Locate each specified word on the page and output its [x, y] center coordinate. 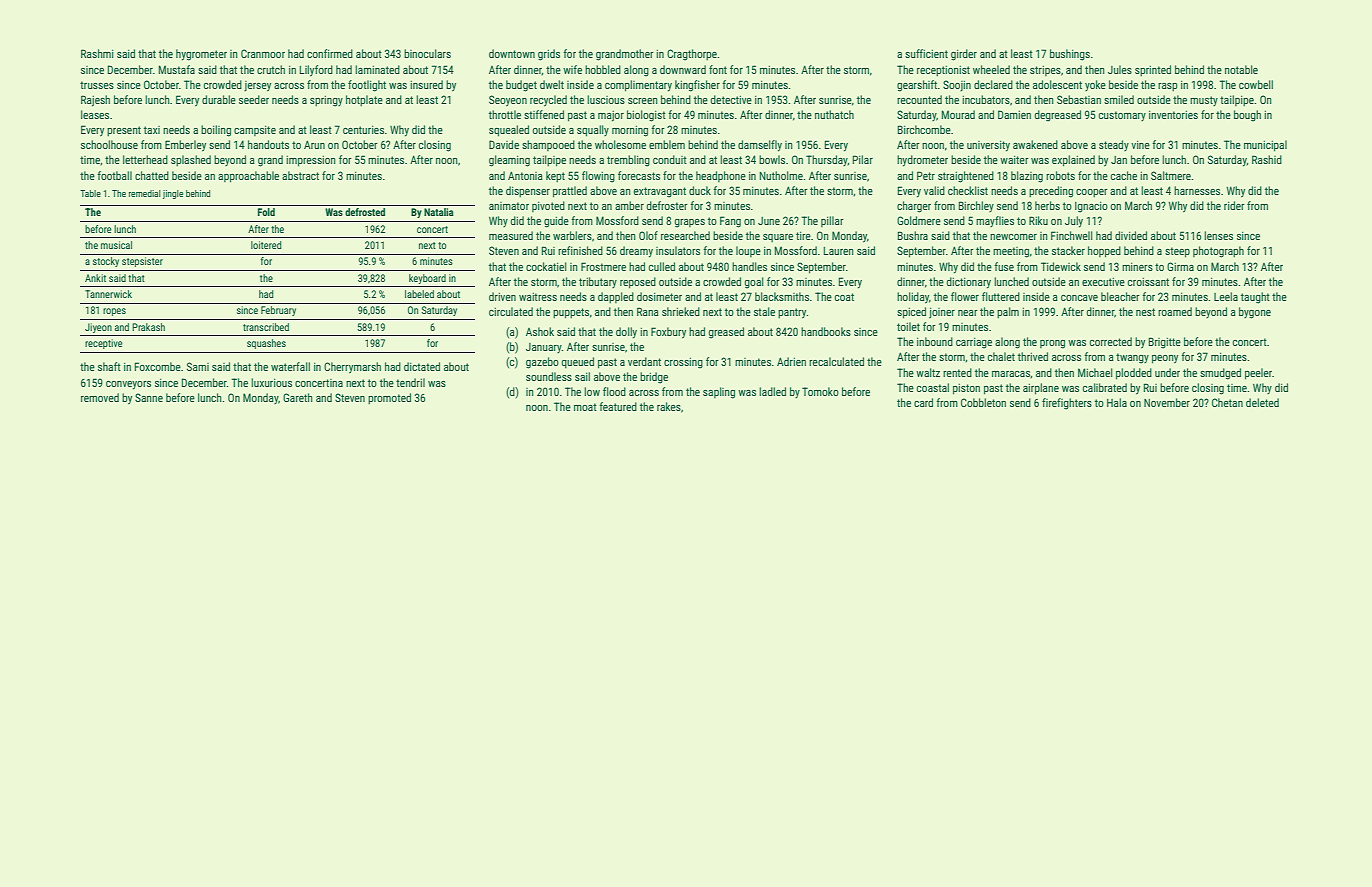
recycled [548, 101]
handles [749, 266]
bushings [1070, 55]
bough [1247, 116]
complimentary [638, 86]
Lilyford [316, 71]
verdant [644, 361]
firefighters [1067, 404]
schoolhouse [109, 144]
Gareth [298, 397]
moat [585, 407]
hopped [1104, 252]
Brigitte [1165, 343]
